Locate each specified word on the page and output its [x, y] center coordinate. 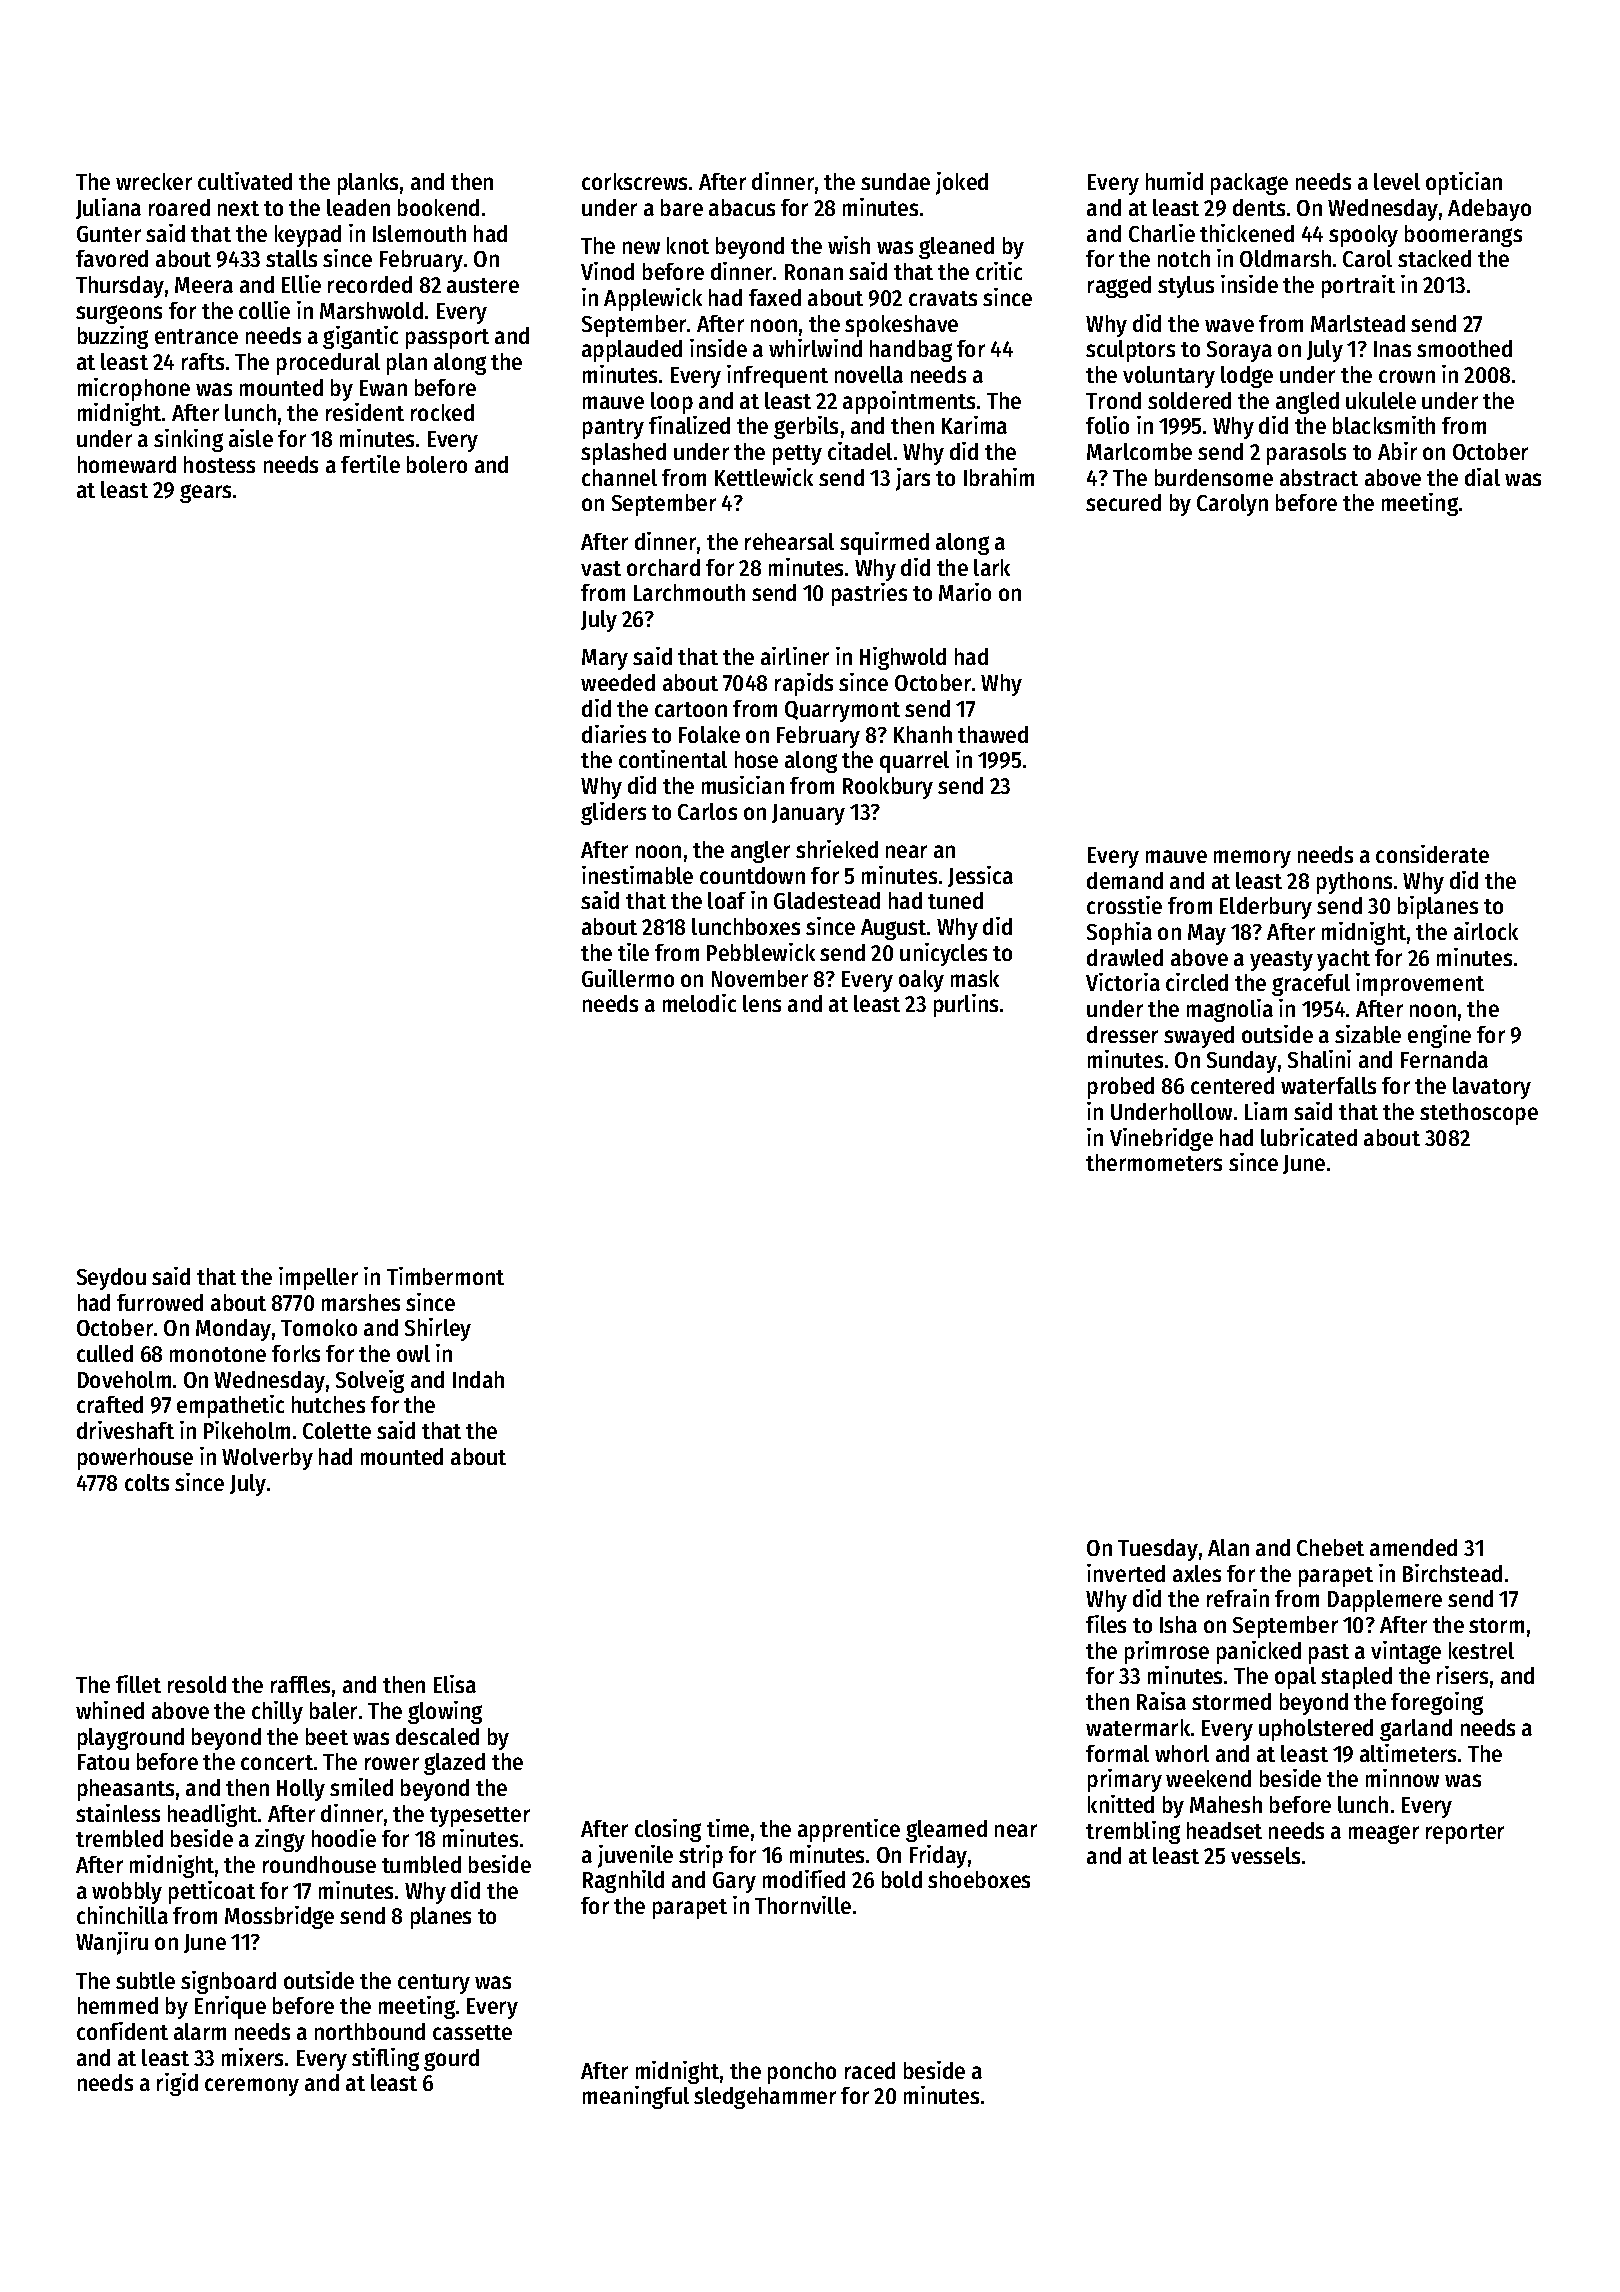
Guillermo [628, 978]
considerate [1432, 854]
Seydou [111, 1279]
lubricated [1309, 1137]
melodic [699, 1003]
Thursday [120, 287]
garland [1416, 1730]
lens [762, 1003]
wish [849, 245]
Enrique [230, 2007]
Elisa [455, 1684]
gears [205, 493]
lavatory [1492, 1088]
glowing [445, 1712]
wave [1229, 325]
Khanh [923, 734]
